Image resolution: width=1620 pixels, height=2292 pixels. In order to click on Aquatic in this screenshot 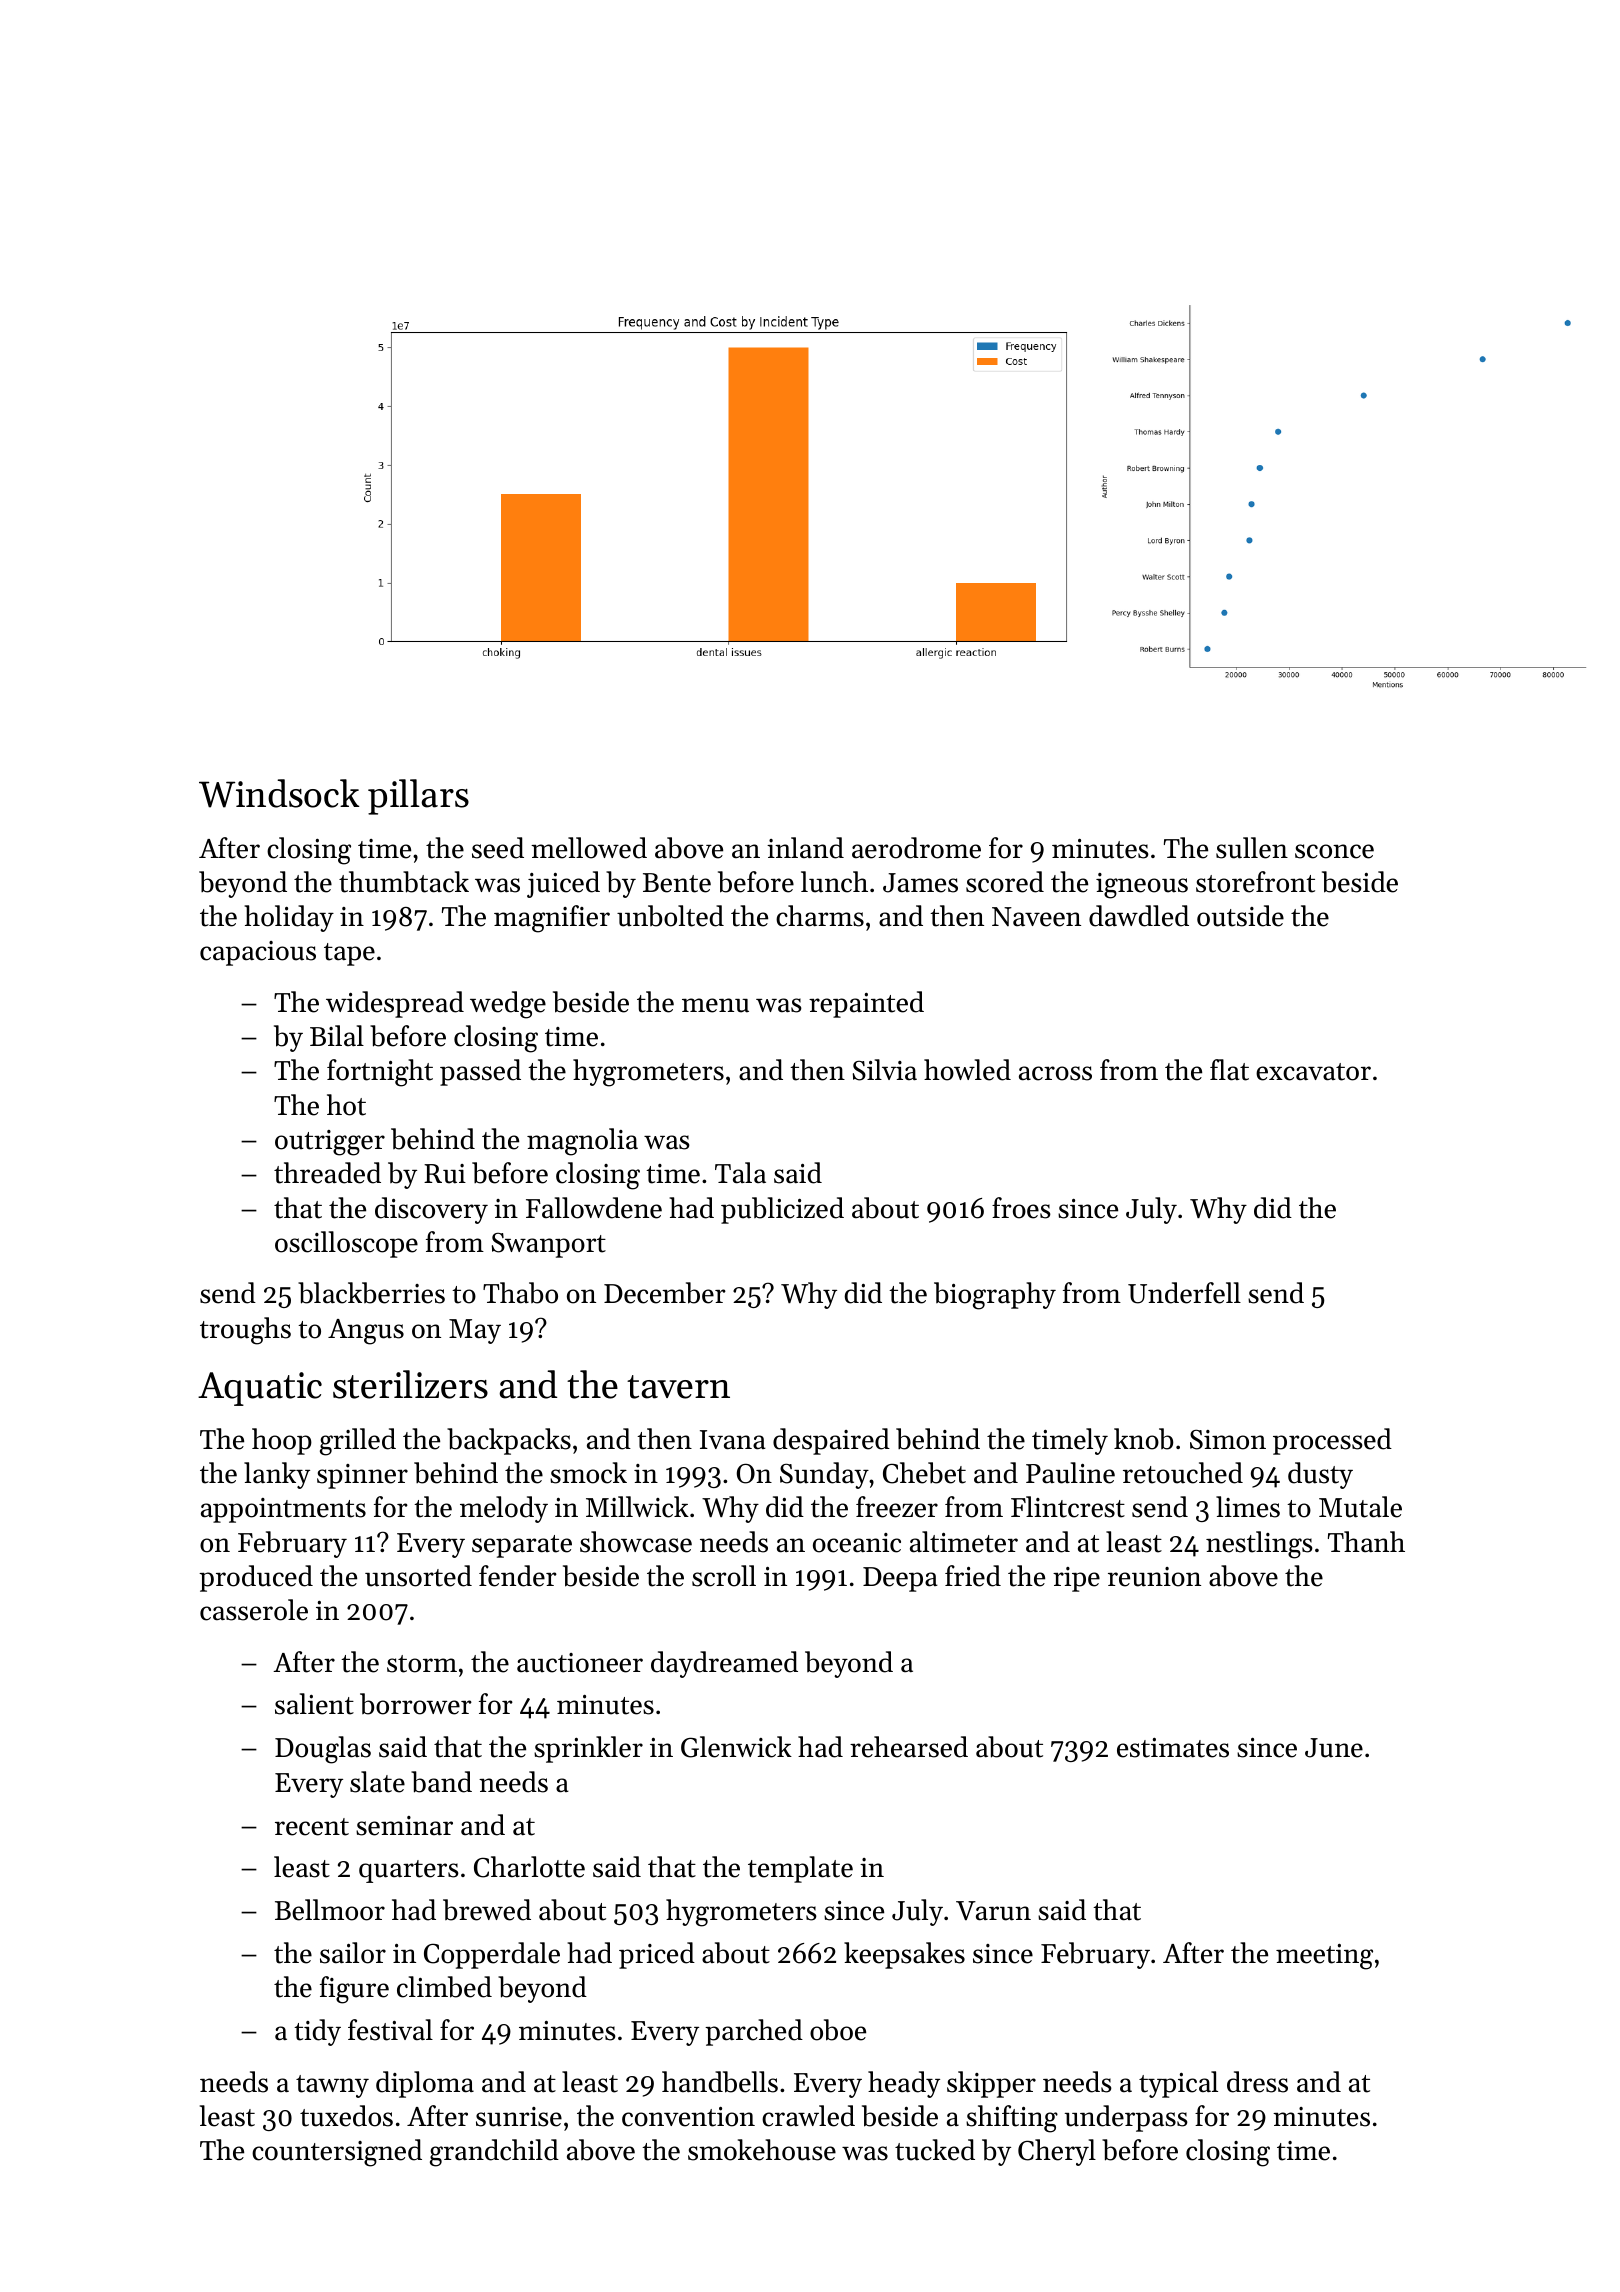, I will do `click(260, 1389)`.
